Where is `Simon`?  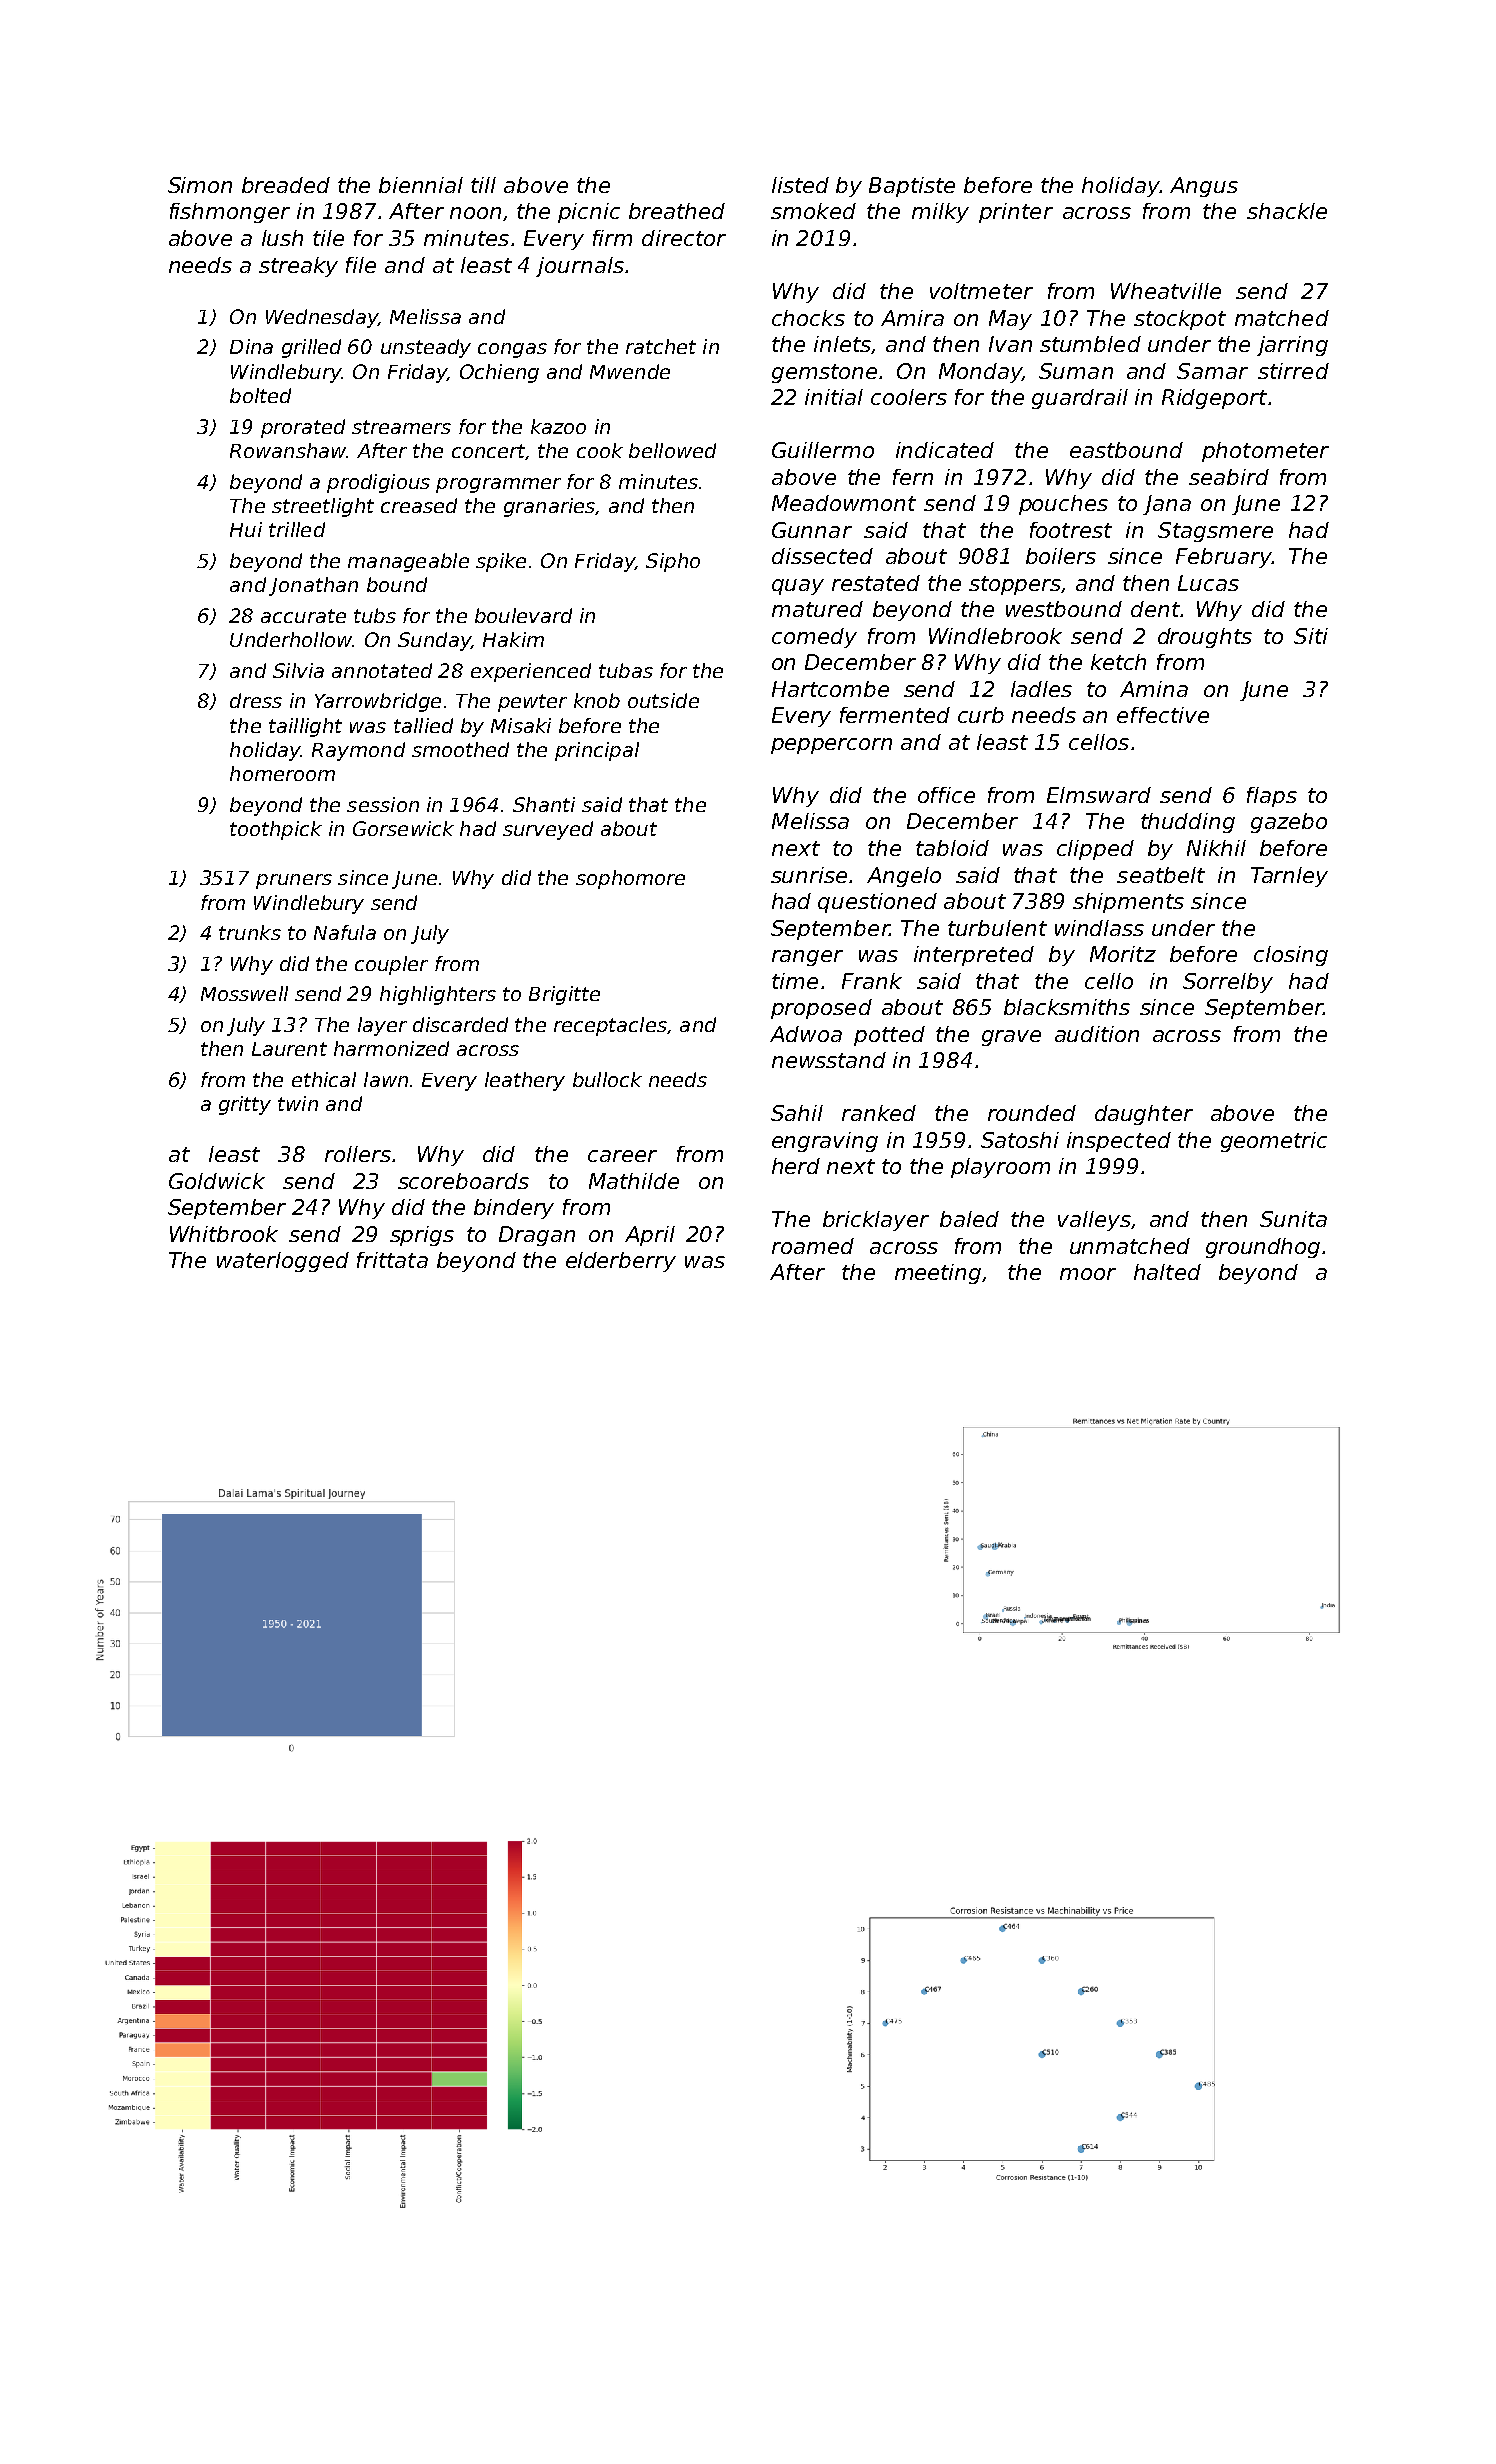
Simon is located at coordinates (200, 185).
